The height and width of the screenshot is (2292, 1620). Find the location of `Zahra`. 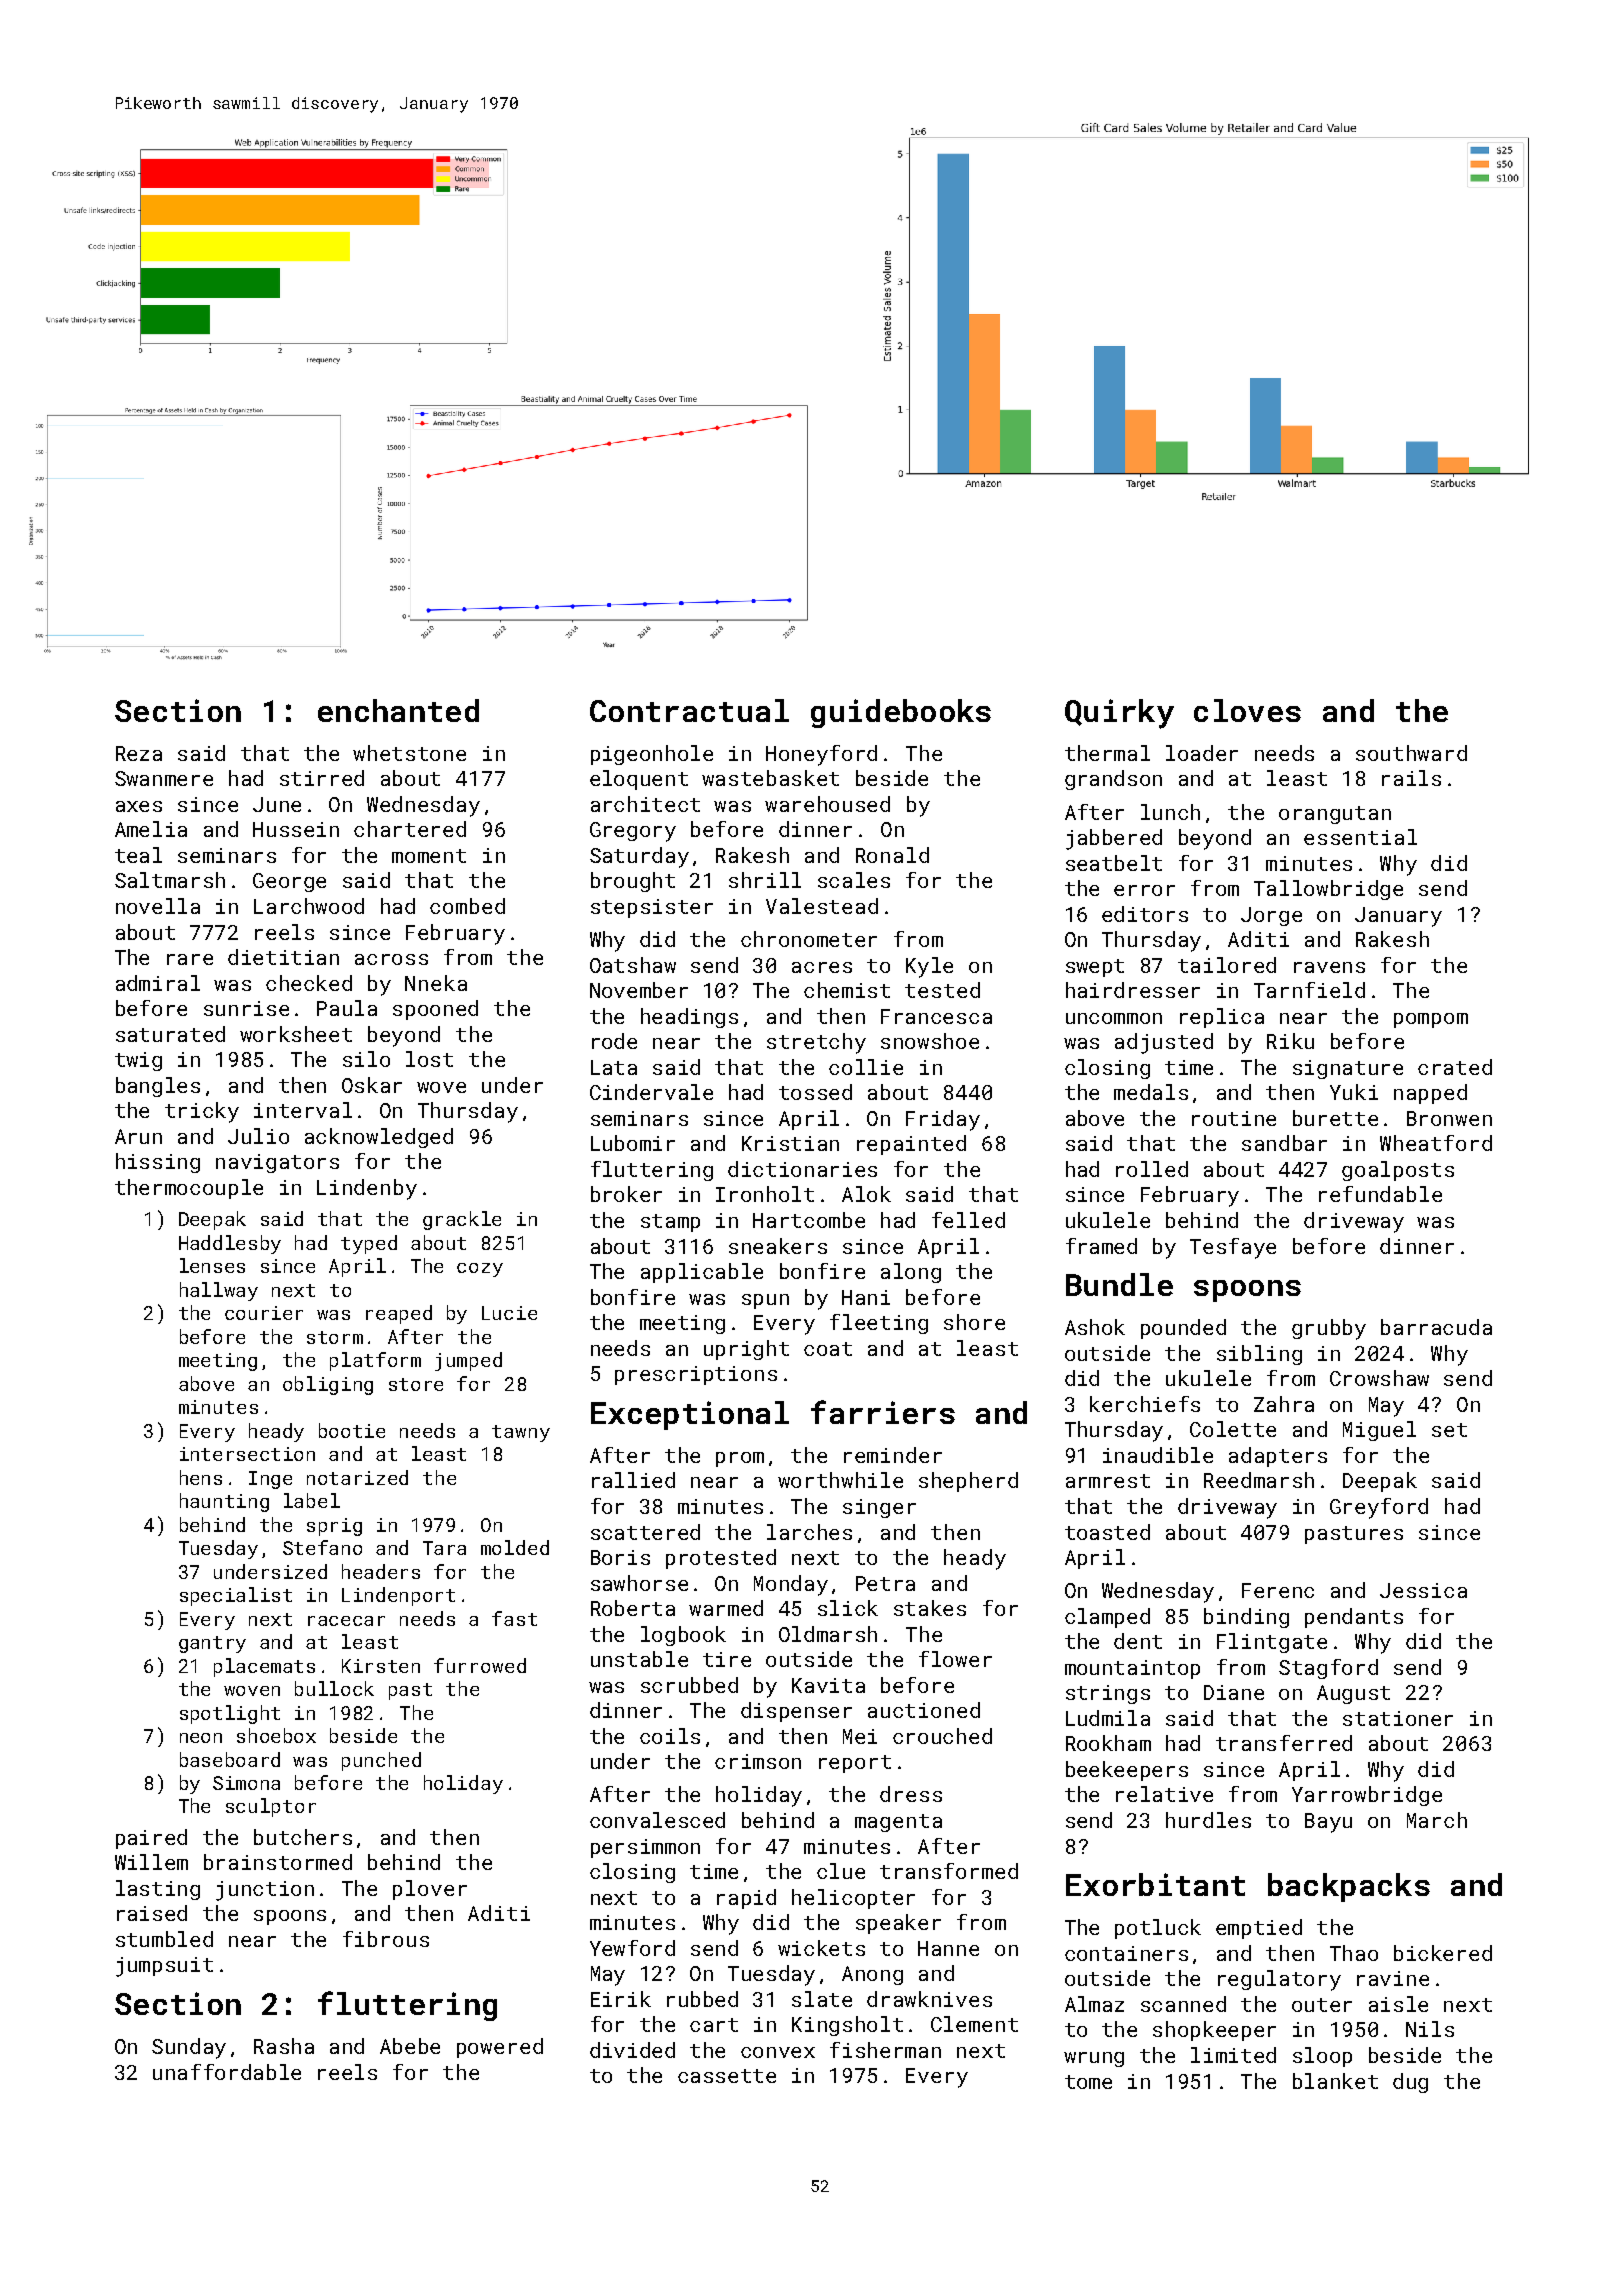

Zahra is located at coordinates (1284, 1404).
